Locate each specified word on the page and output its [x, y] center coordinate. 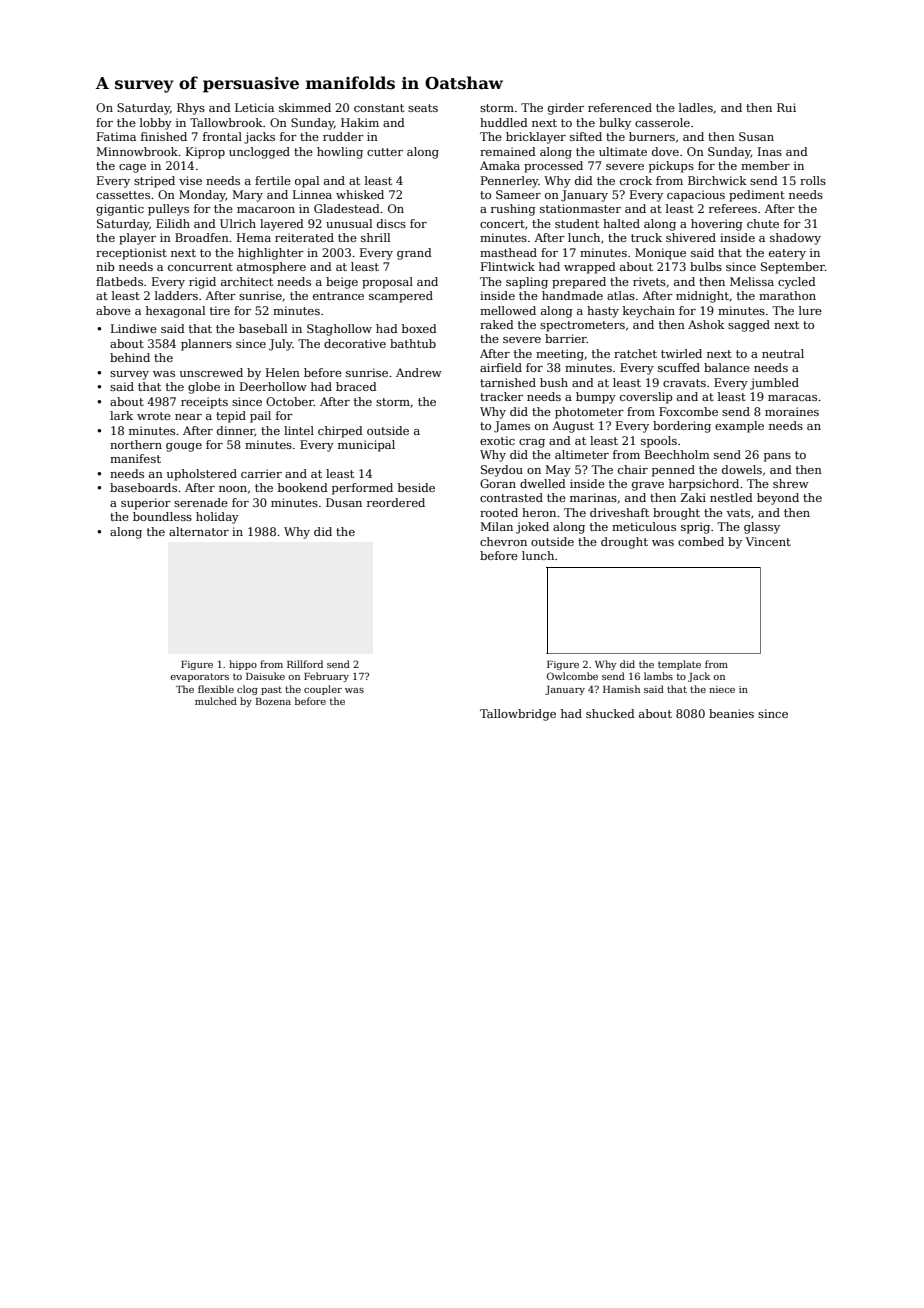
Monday [202, 196]
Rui [786, 107]
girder [566, 109]
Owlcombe [572, 676]
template [679, 665]
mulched [216, 701]
